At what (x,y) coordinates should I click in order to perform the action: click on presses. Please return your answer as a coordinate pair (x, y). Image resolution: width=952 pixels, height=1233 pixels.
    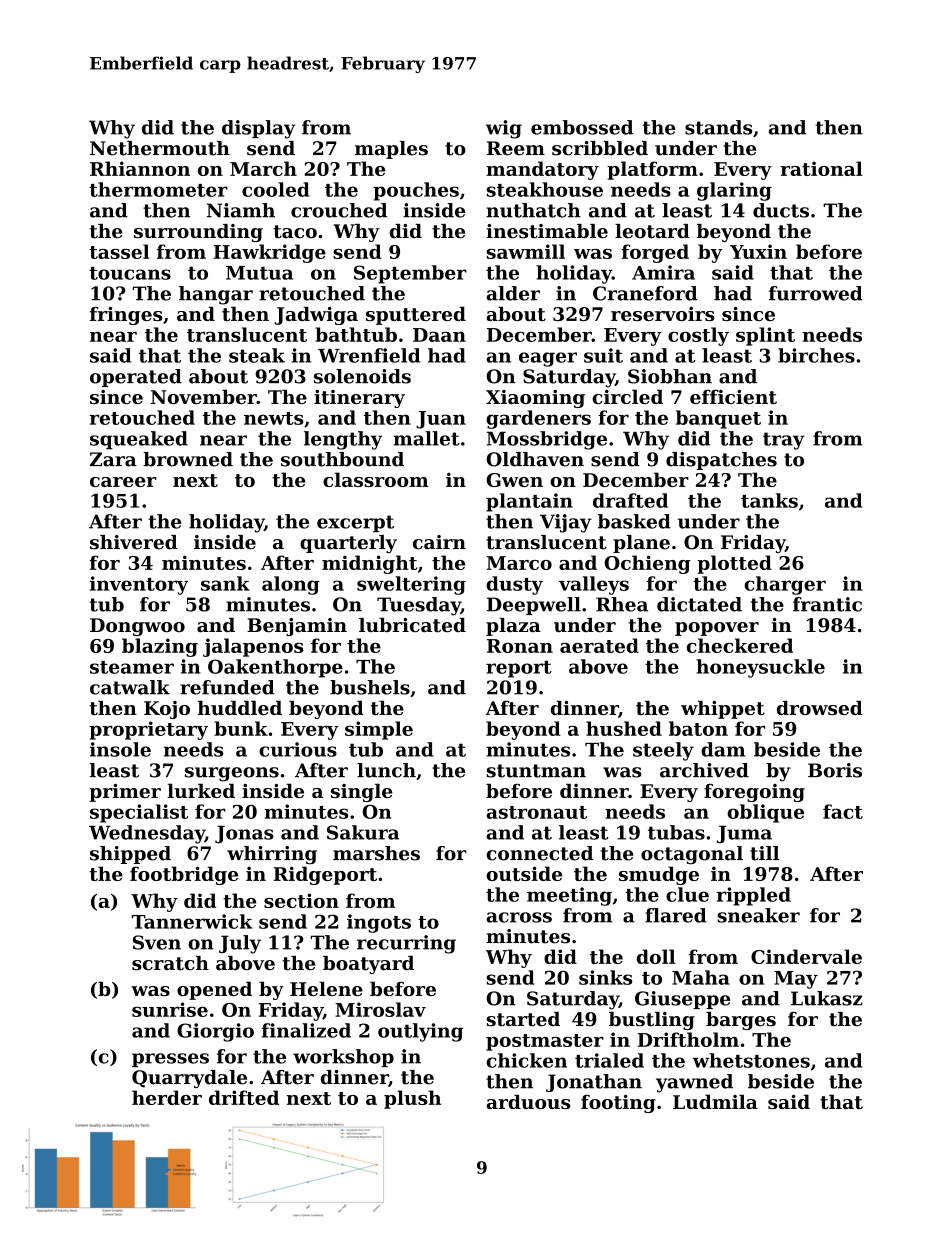
    Looking at the image, I should click on (170, 1060).
